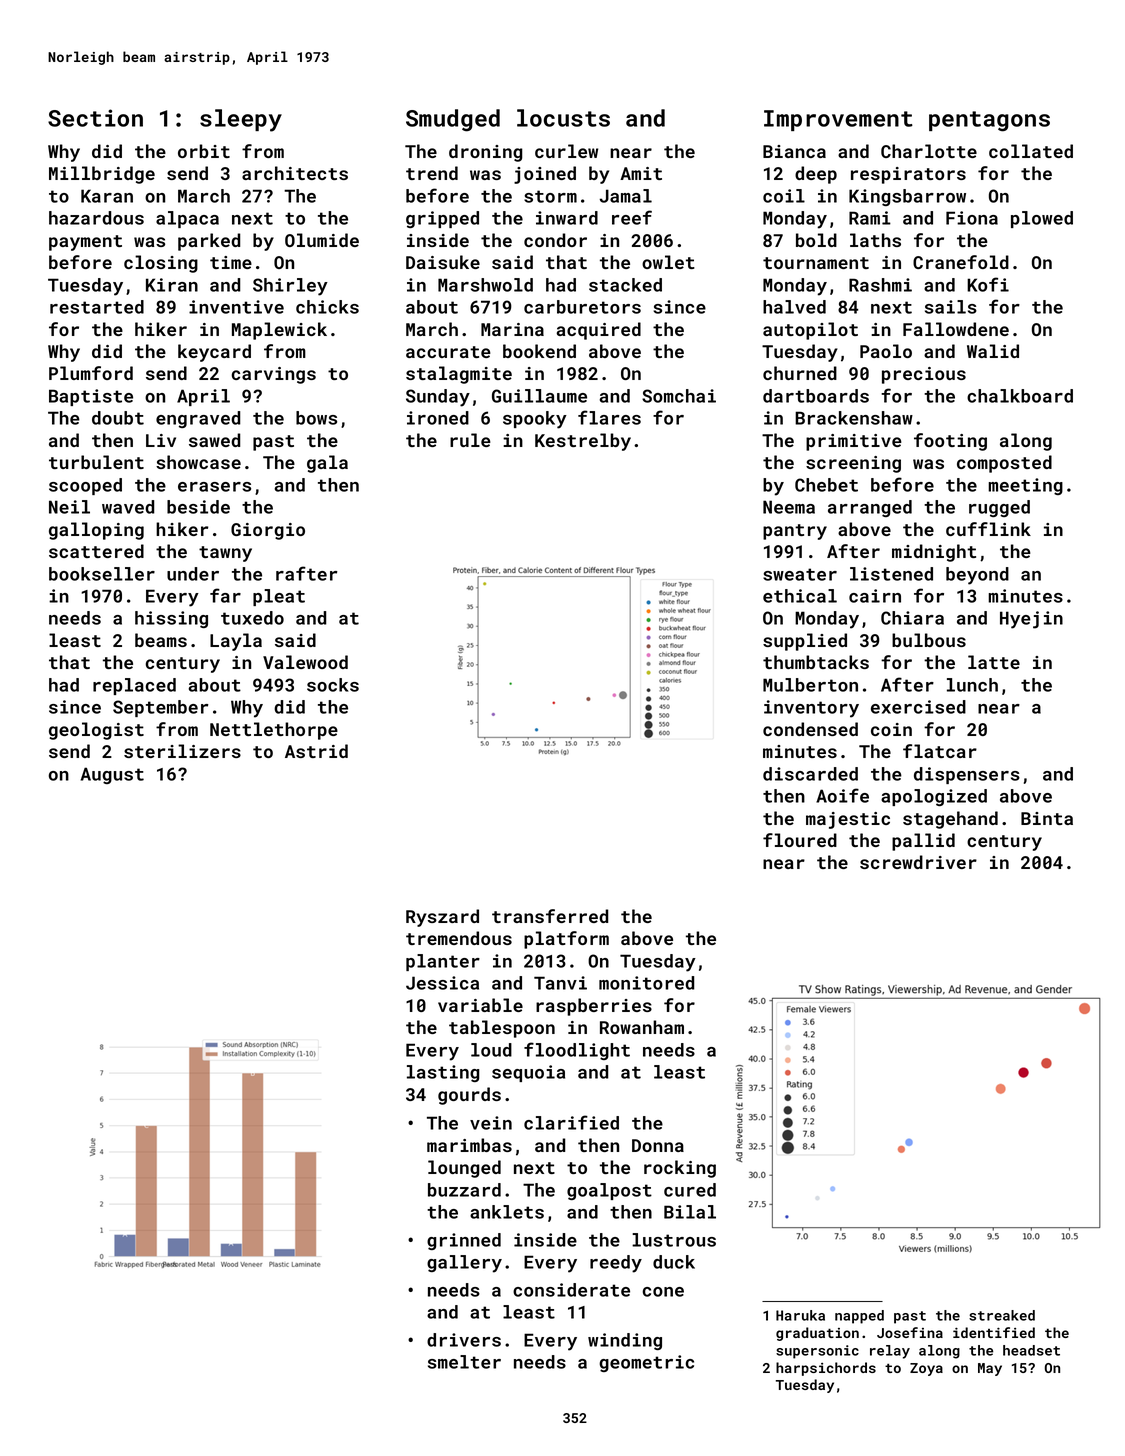 The image size is (1125, 1456). Describe the element at coordinates (464, 1169) in the screenshot. I see `lounged` at that location.
